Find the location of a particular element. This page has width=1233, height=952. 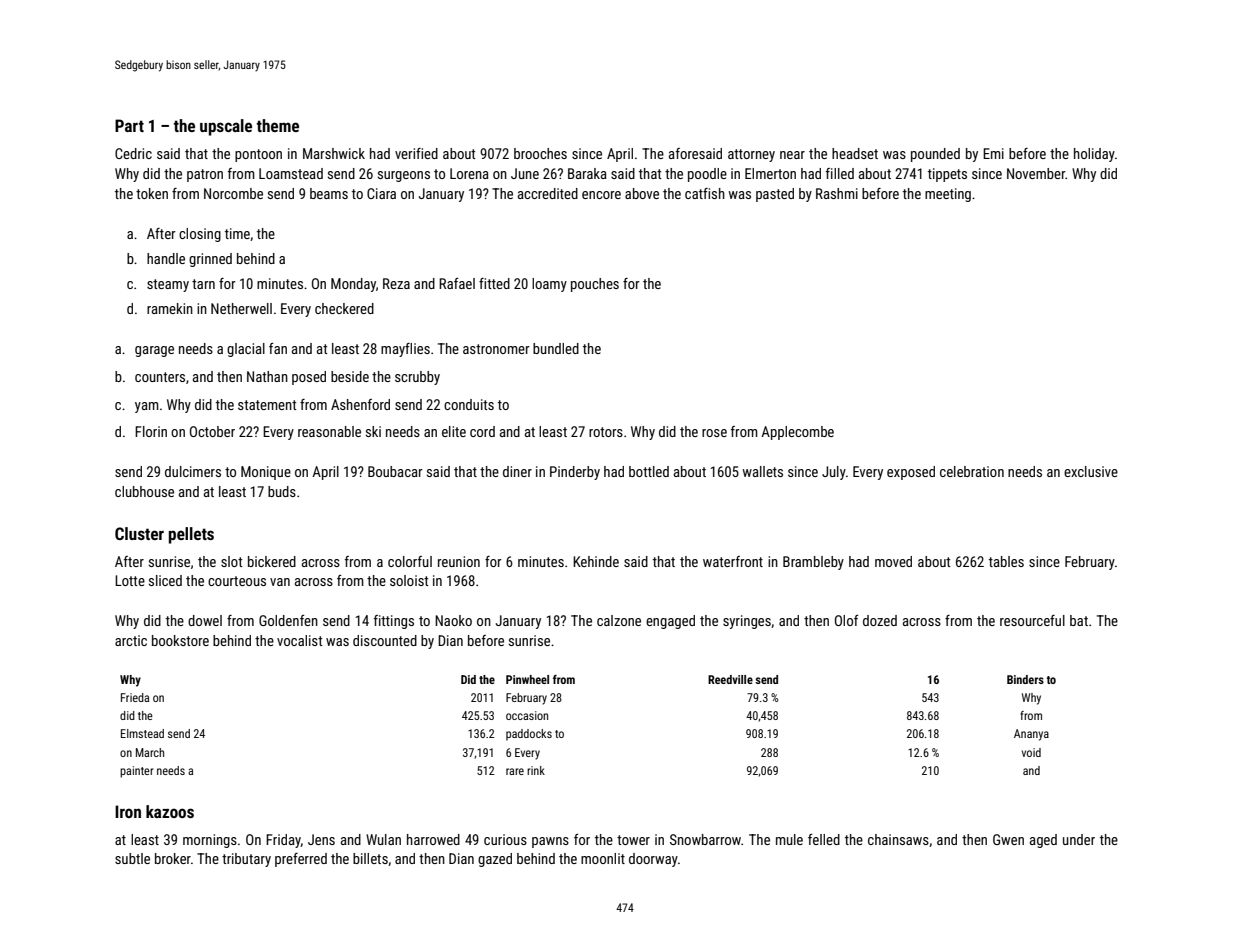

exclusive is located at coordinates (1091, 471).
